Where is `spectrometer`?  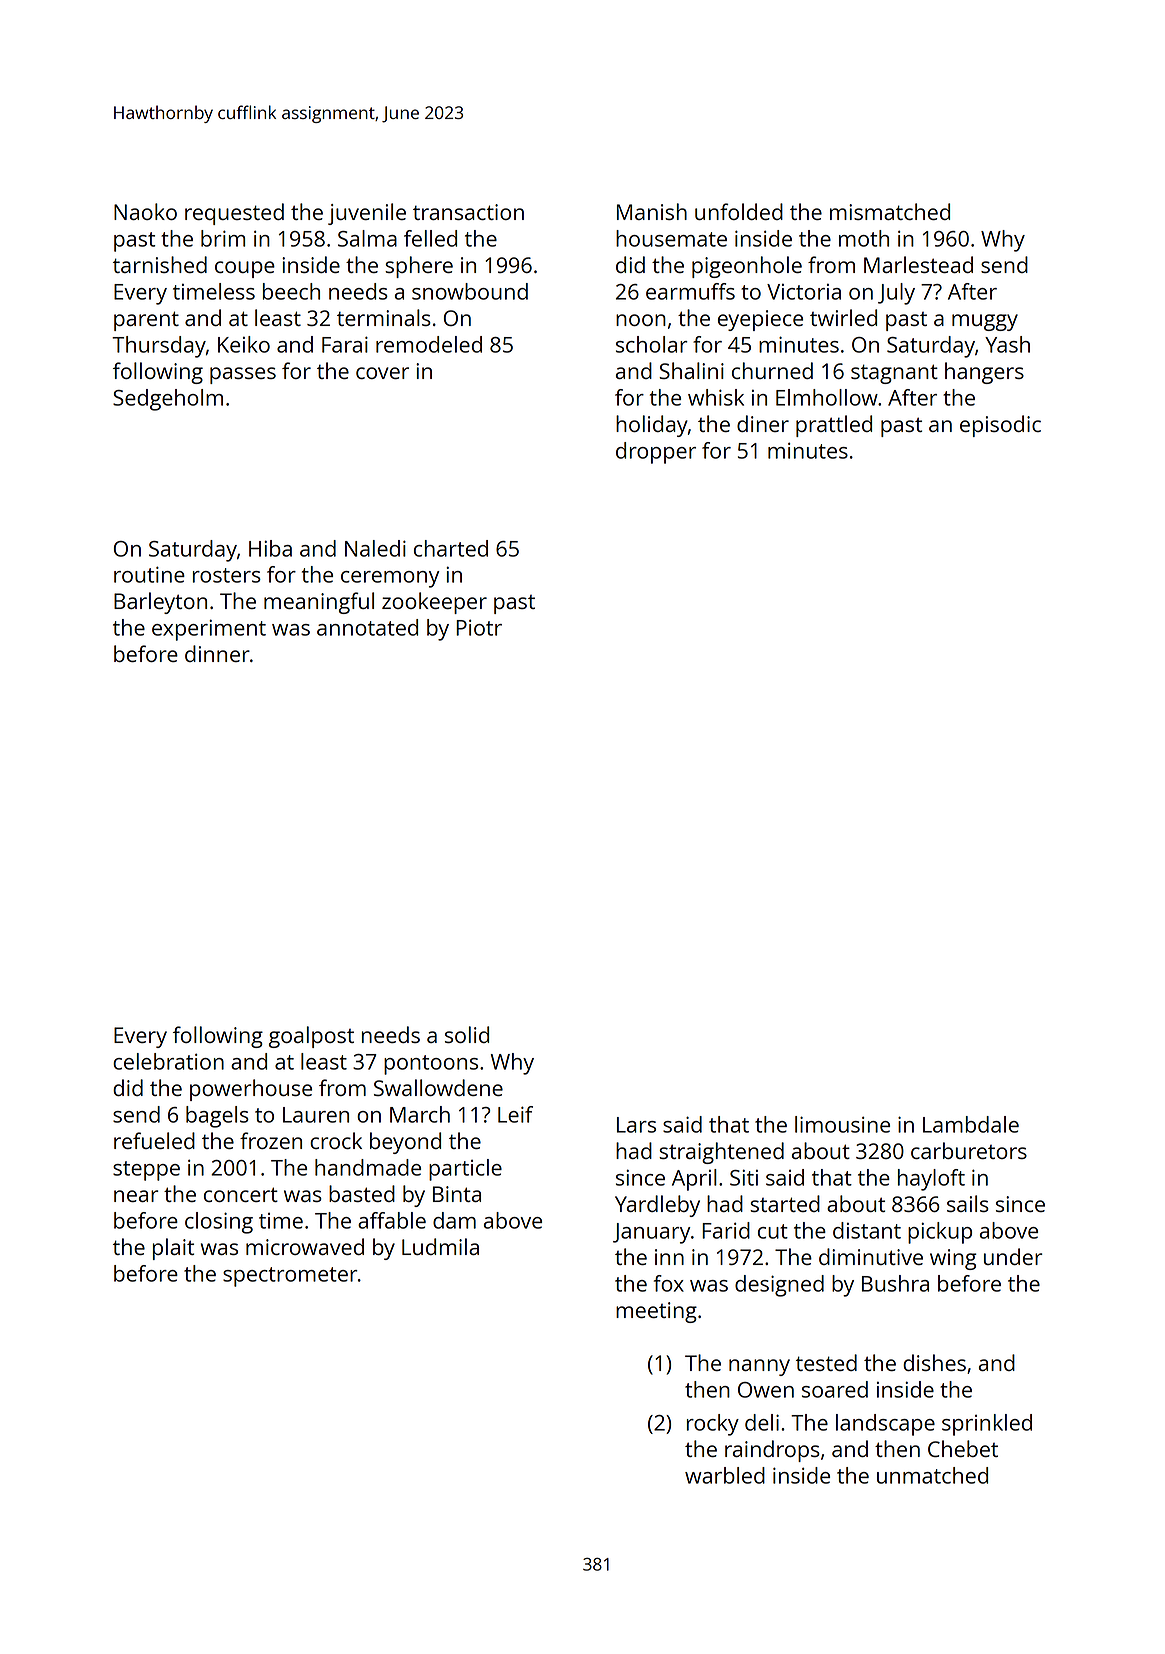
spectrometer is located at coordinates (290, 1277).
